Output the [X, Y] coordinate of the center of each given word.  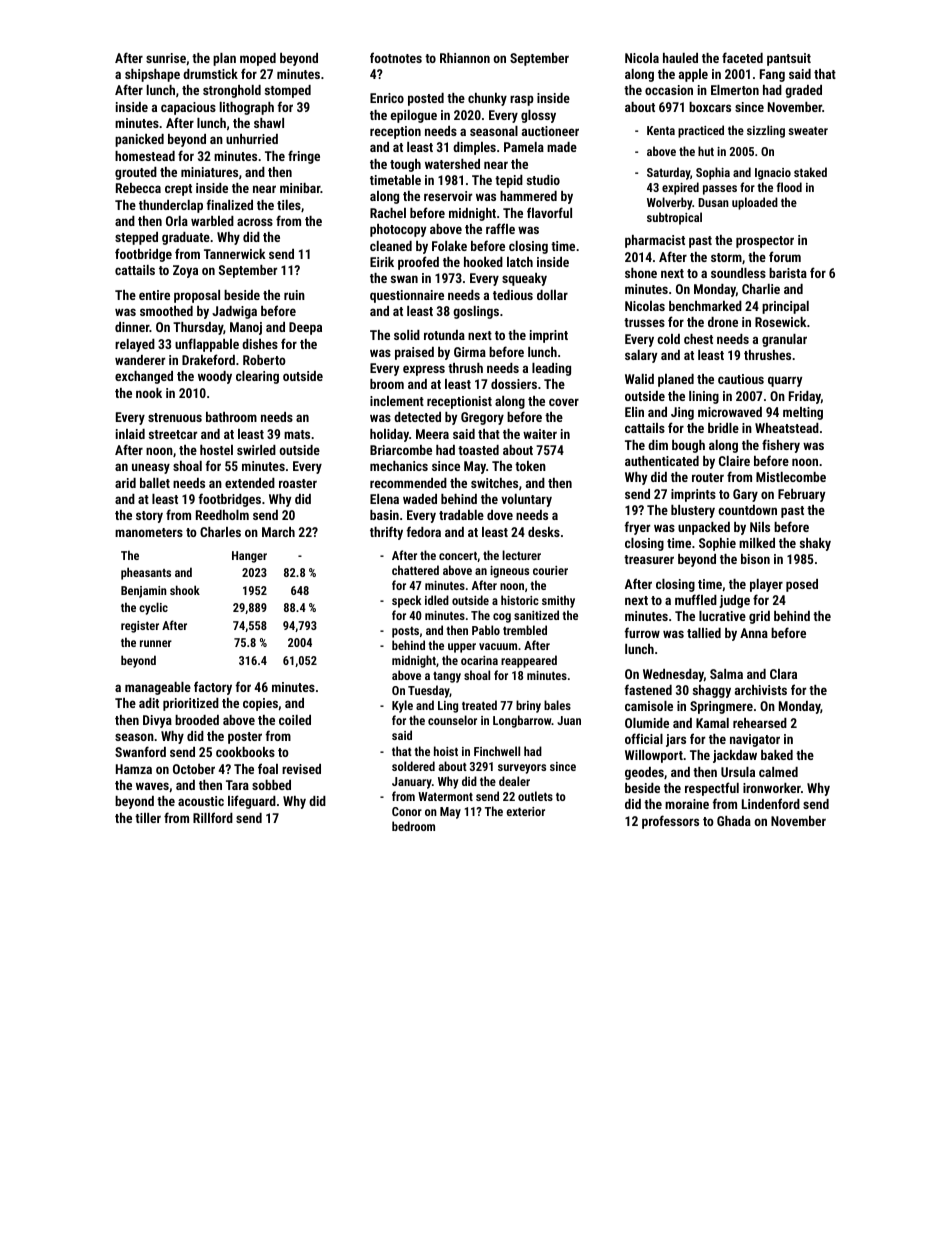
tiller [148, 818]
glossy [538, 116]
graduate [186, 238]
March [278, 532]
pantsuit [789, 59]
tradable [461, 515]
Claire [734, 461]
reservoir [448, 196]
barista [788, 273]
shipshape [152, 75]
